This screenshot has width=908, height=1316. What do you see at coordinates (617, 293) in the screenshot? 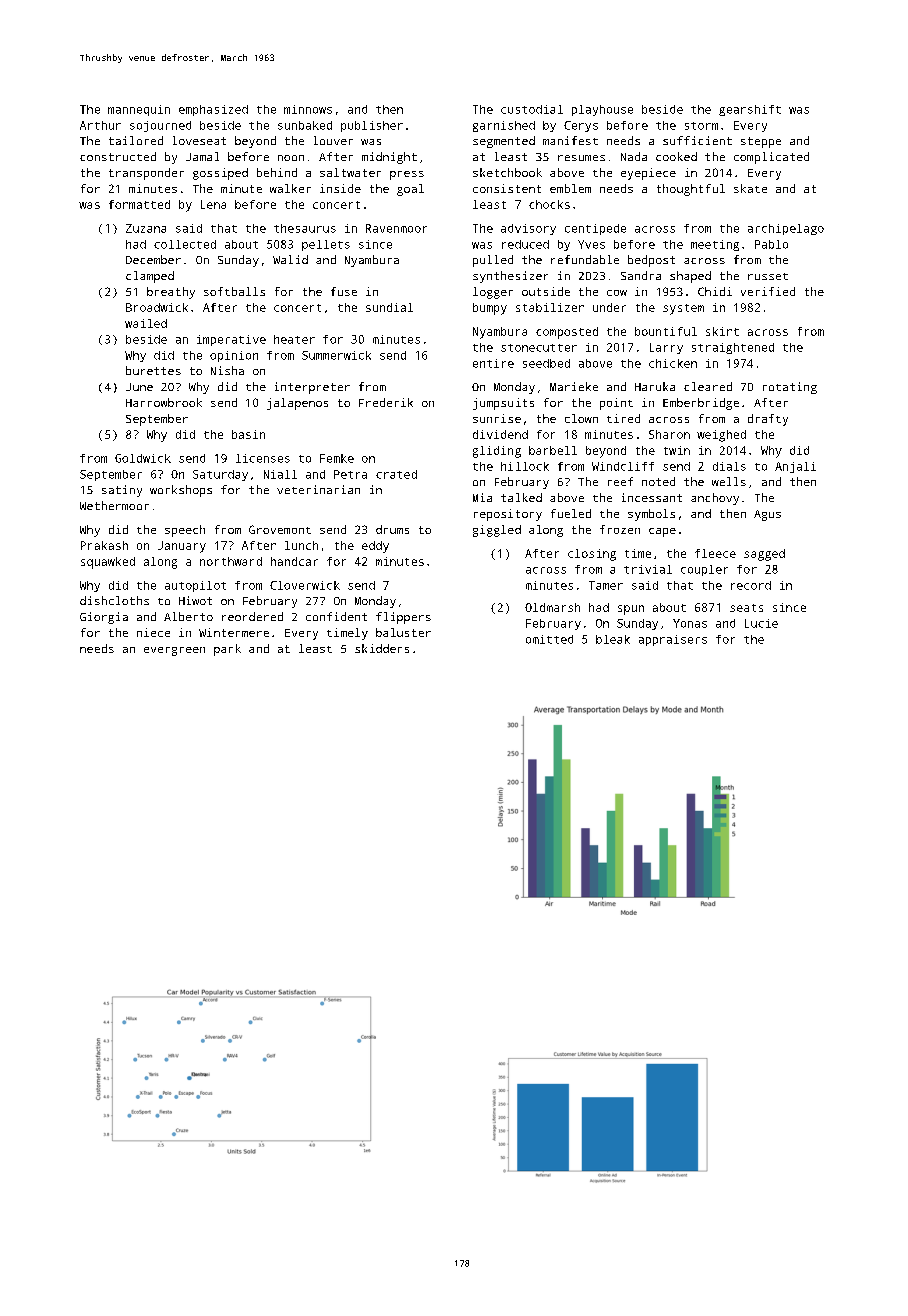
I see `cow` at bounding box center [617, 293].
